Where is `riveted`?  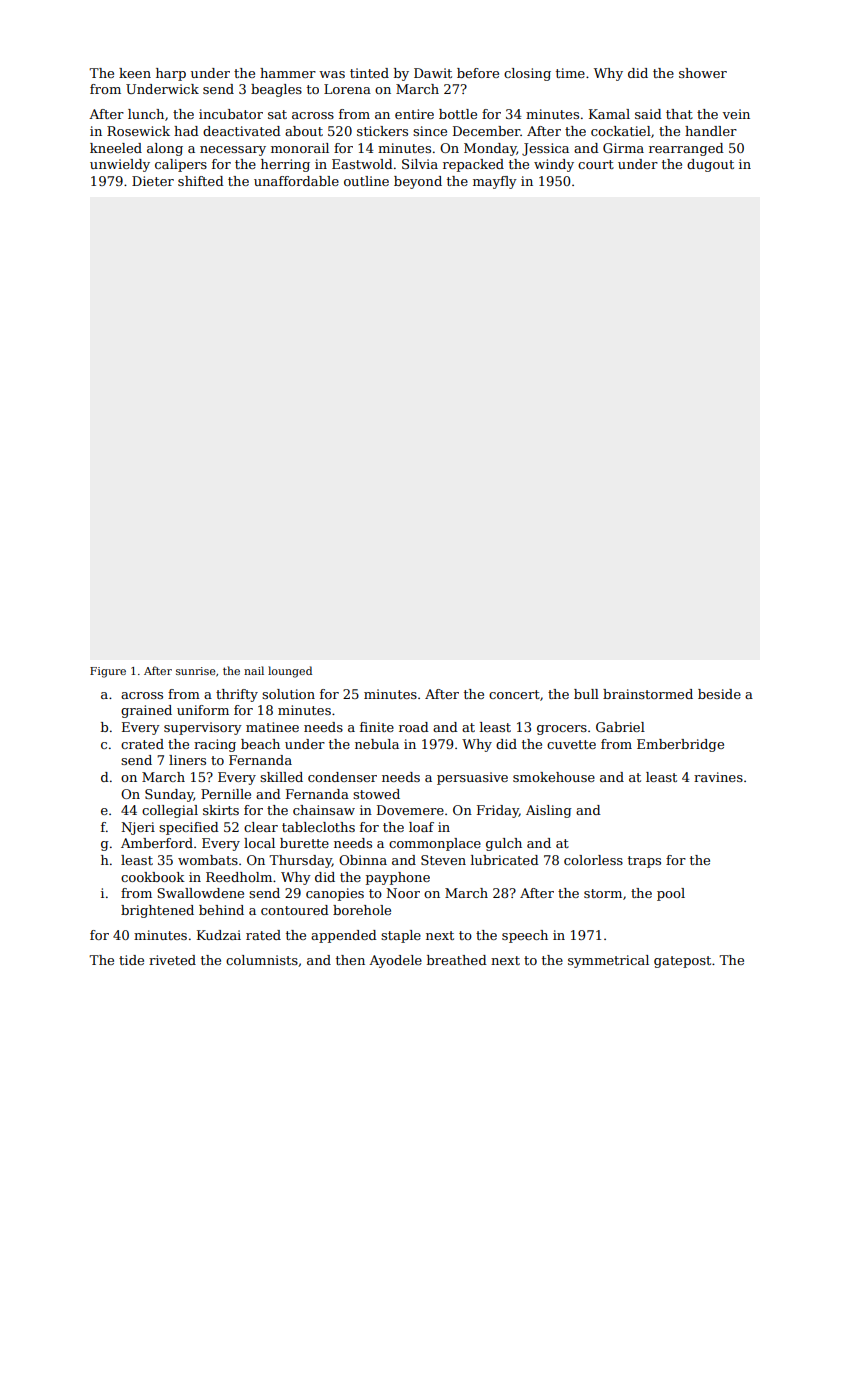
riveted is located at coordinates (172, 960).
